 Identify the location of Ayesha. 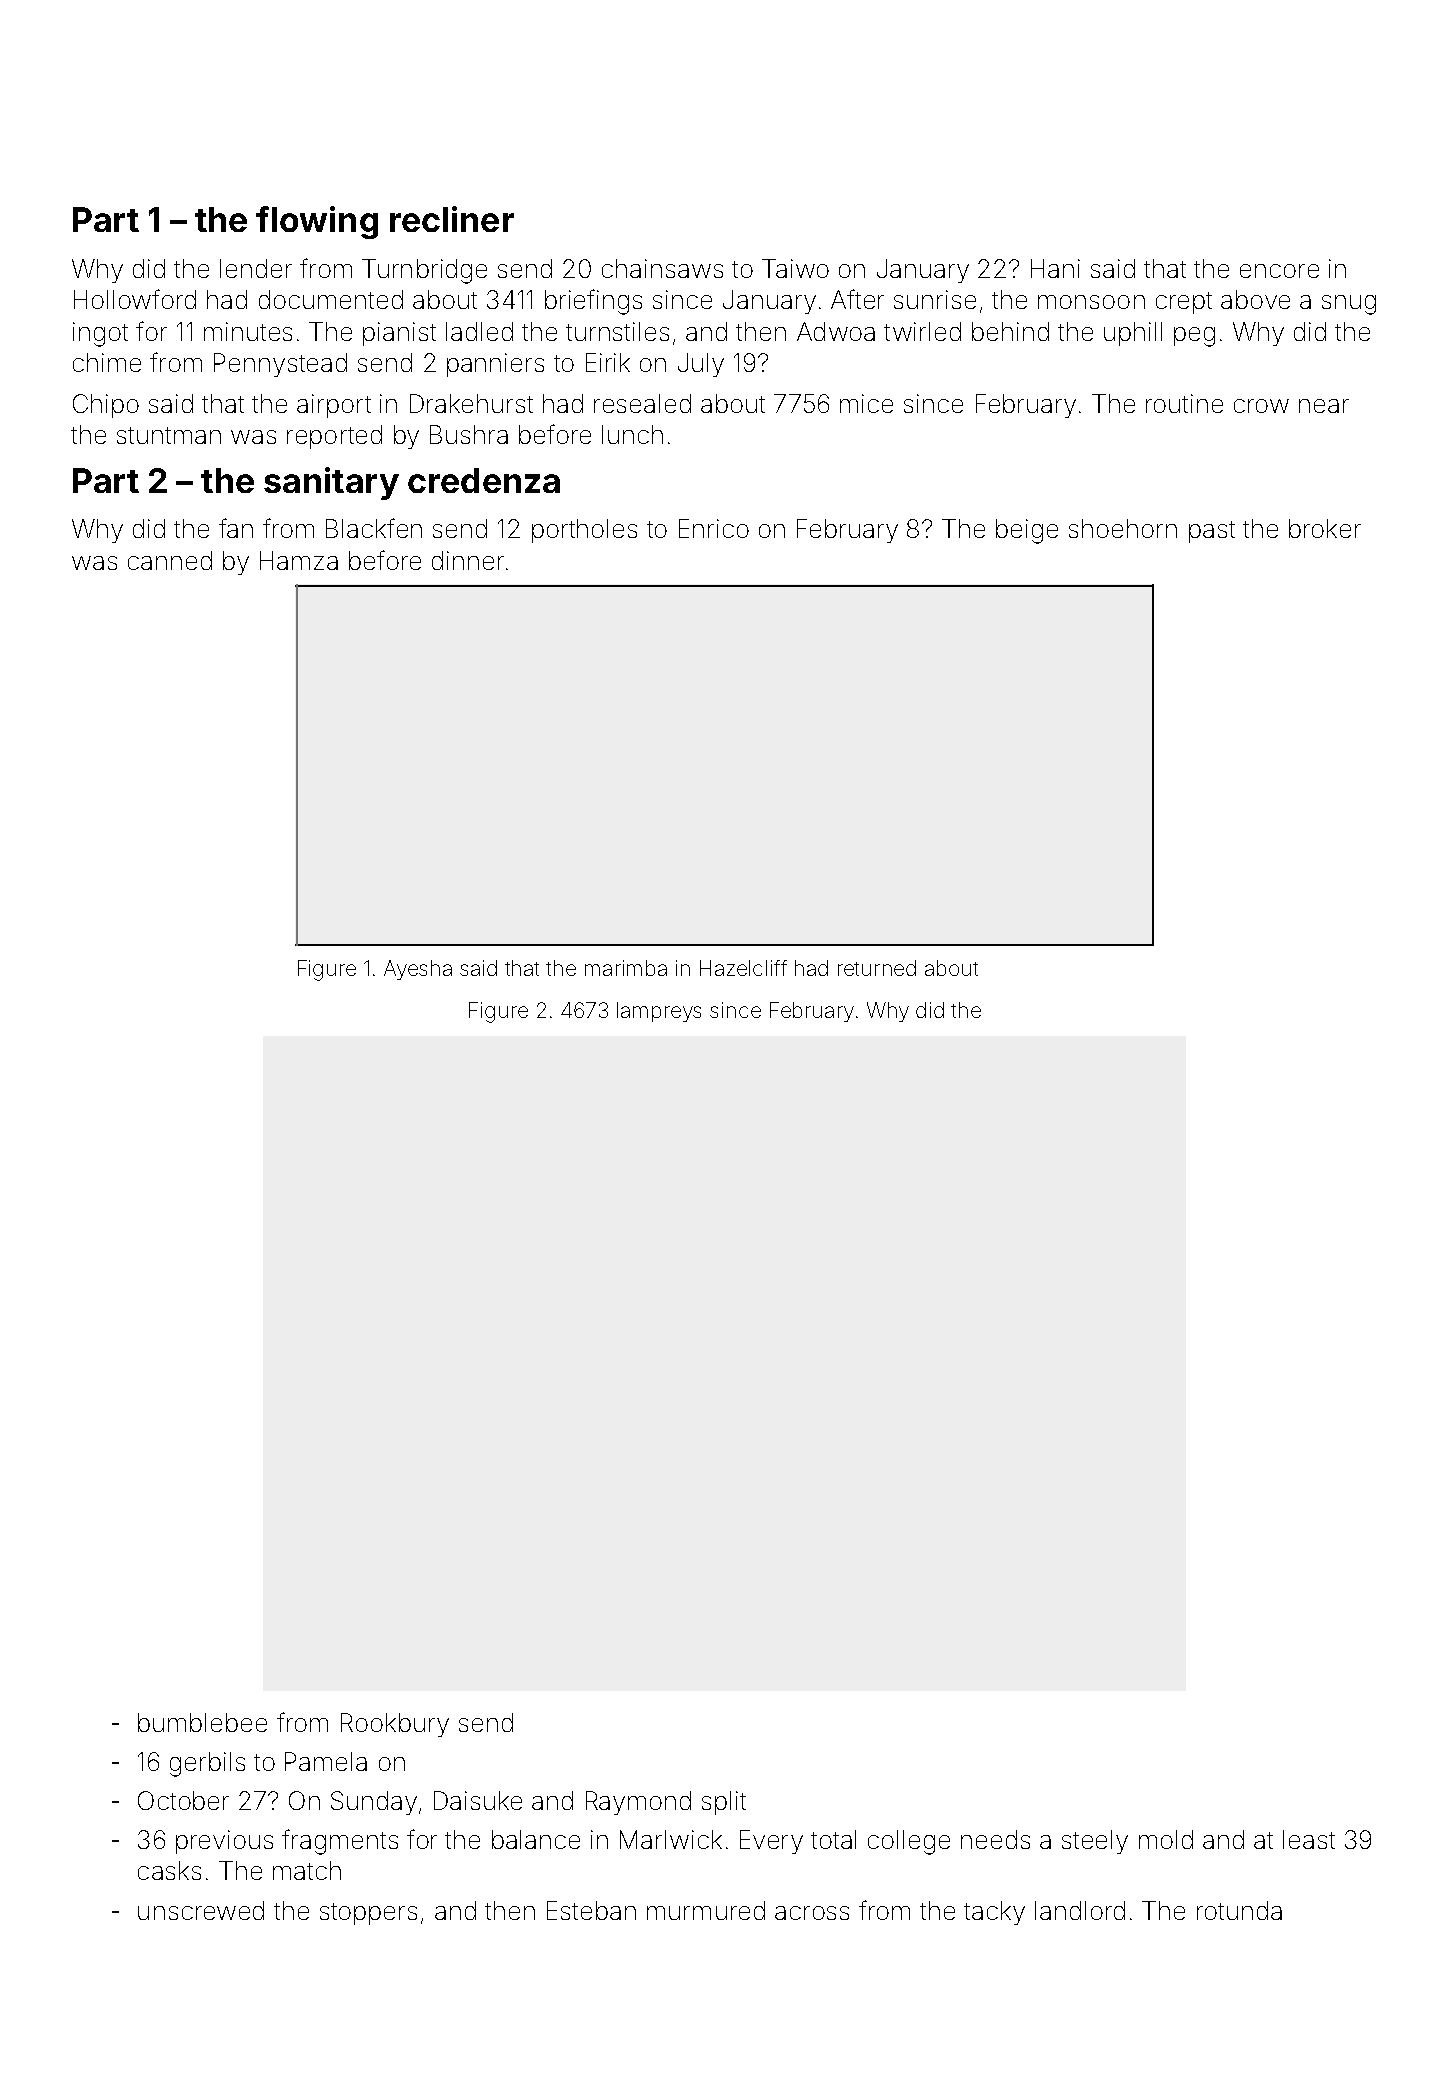
(418, 970).
